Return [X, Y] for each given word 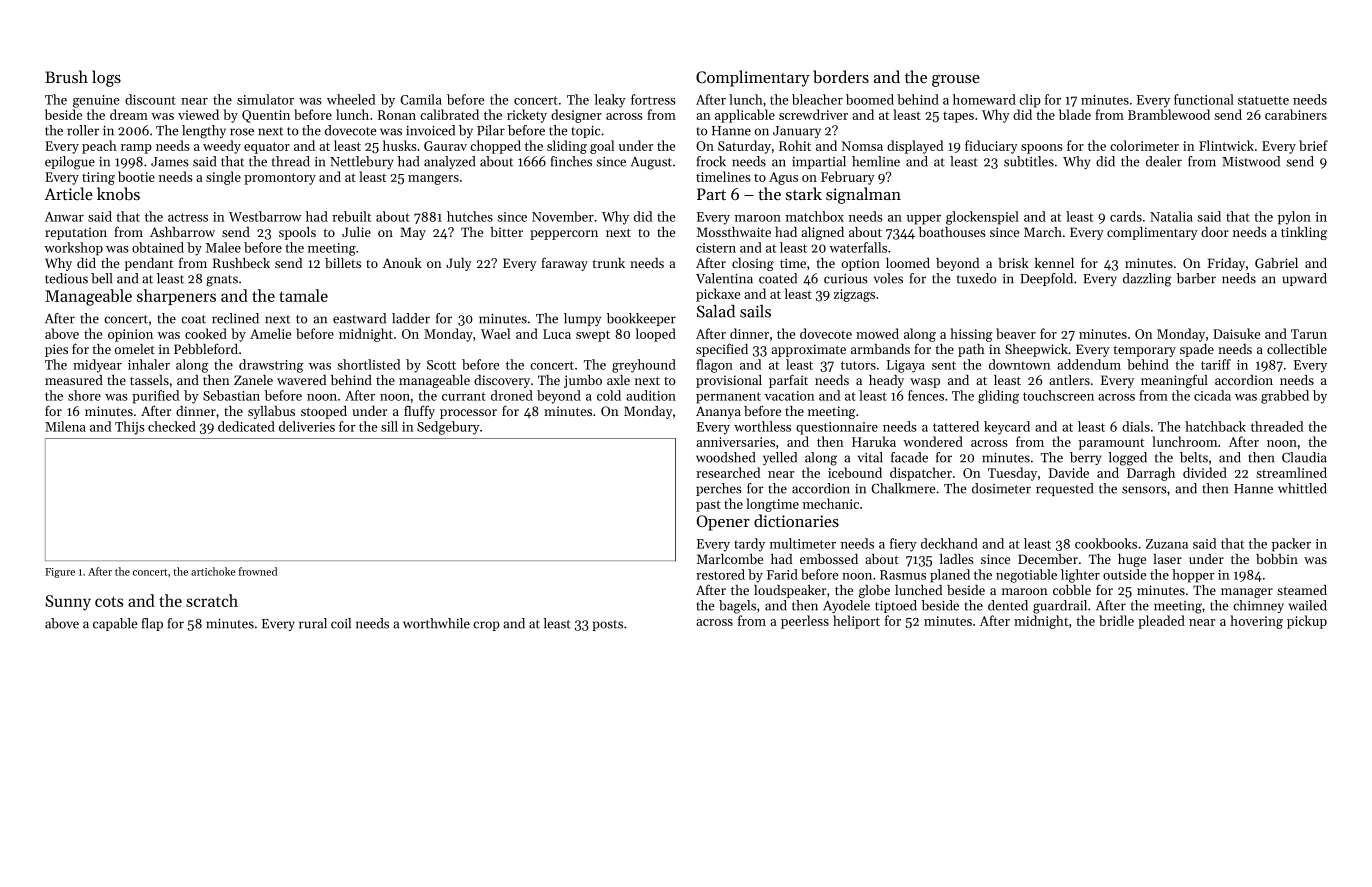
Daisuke [1236, 333]
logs [106, 78]
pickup [1307, 622]
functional [1204, 99]
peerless [805, 622]
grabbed [1285, 397]
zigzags [854, 295]
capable [115, 624]
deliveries [307, 426]
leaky [610, 101]
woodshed [725, 457]
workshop [73, 249]
